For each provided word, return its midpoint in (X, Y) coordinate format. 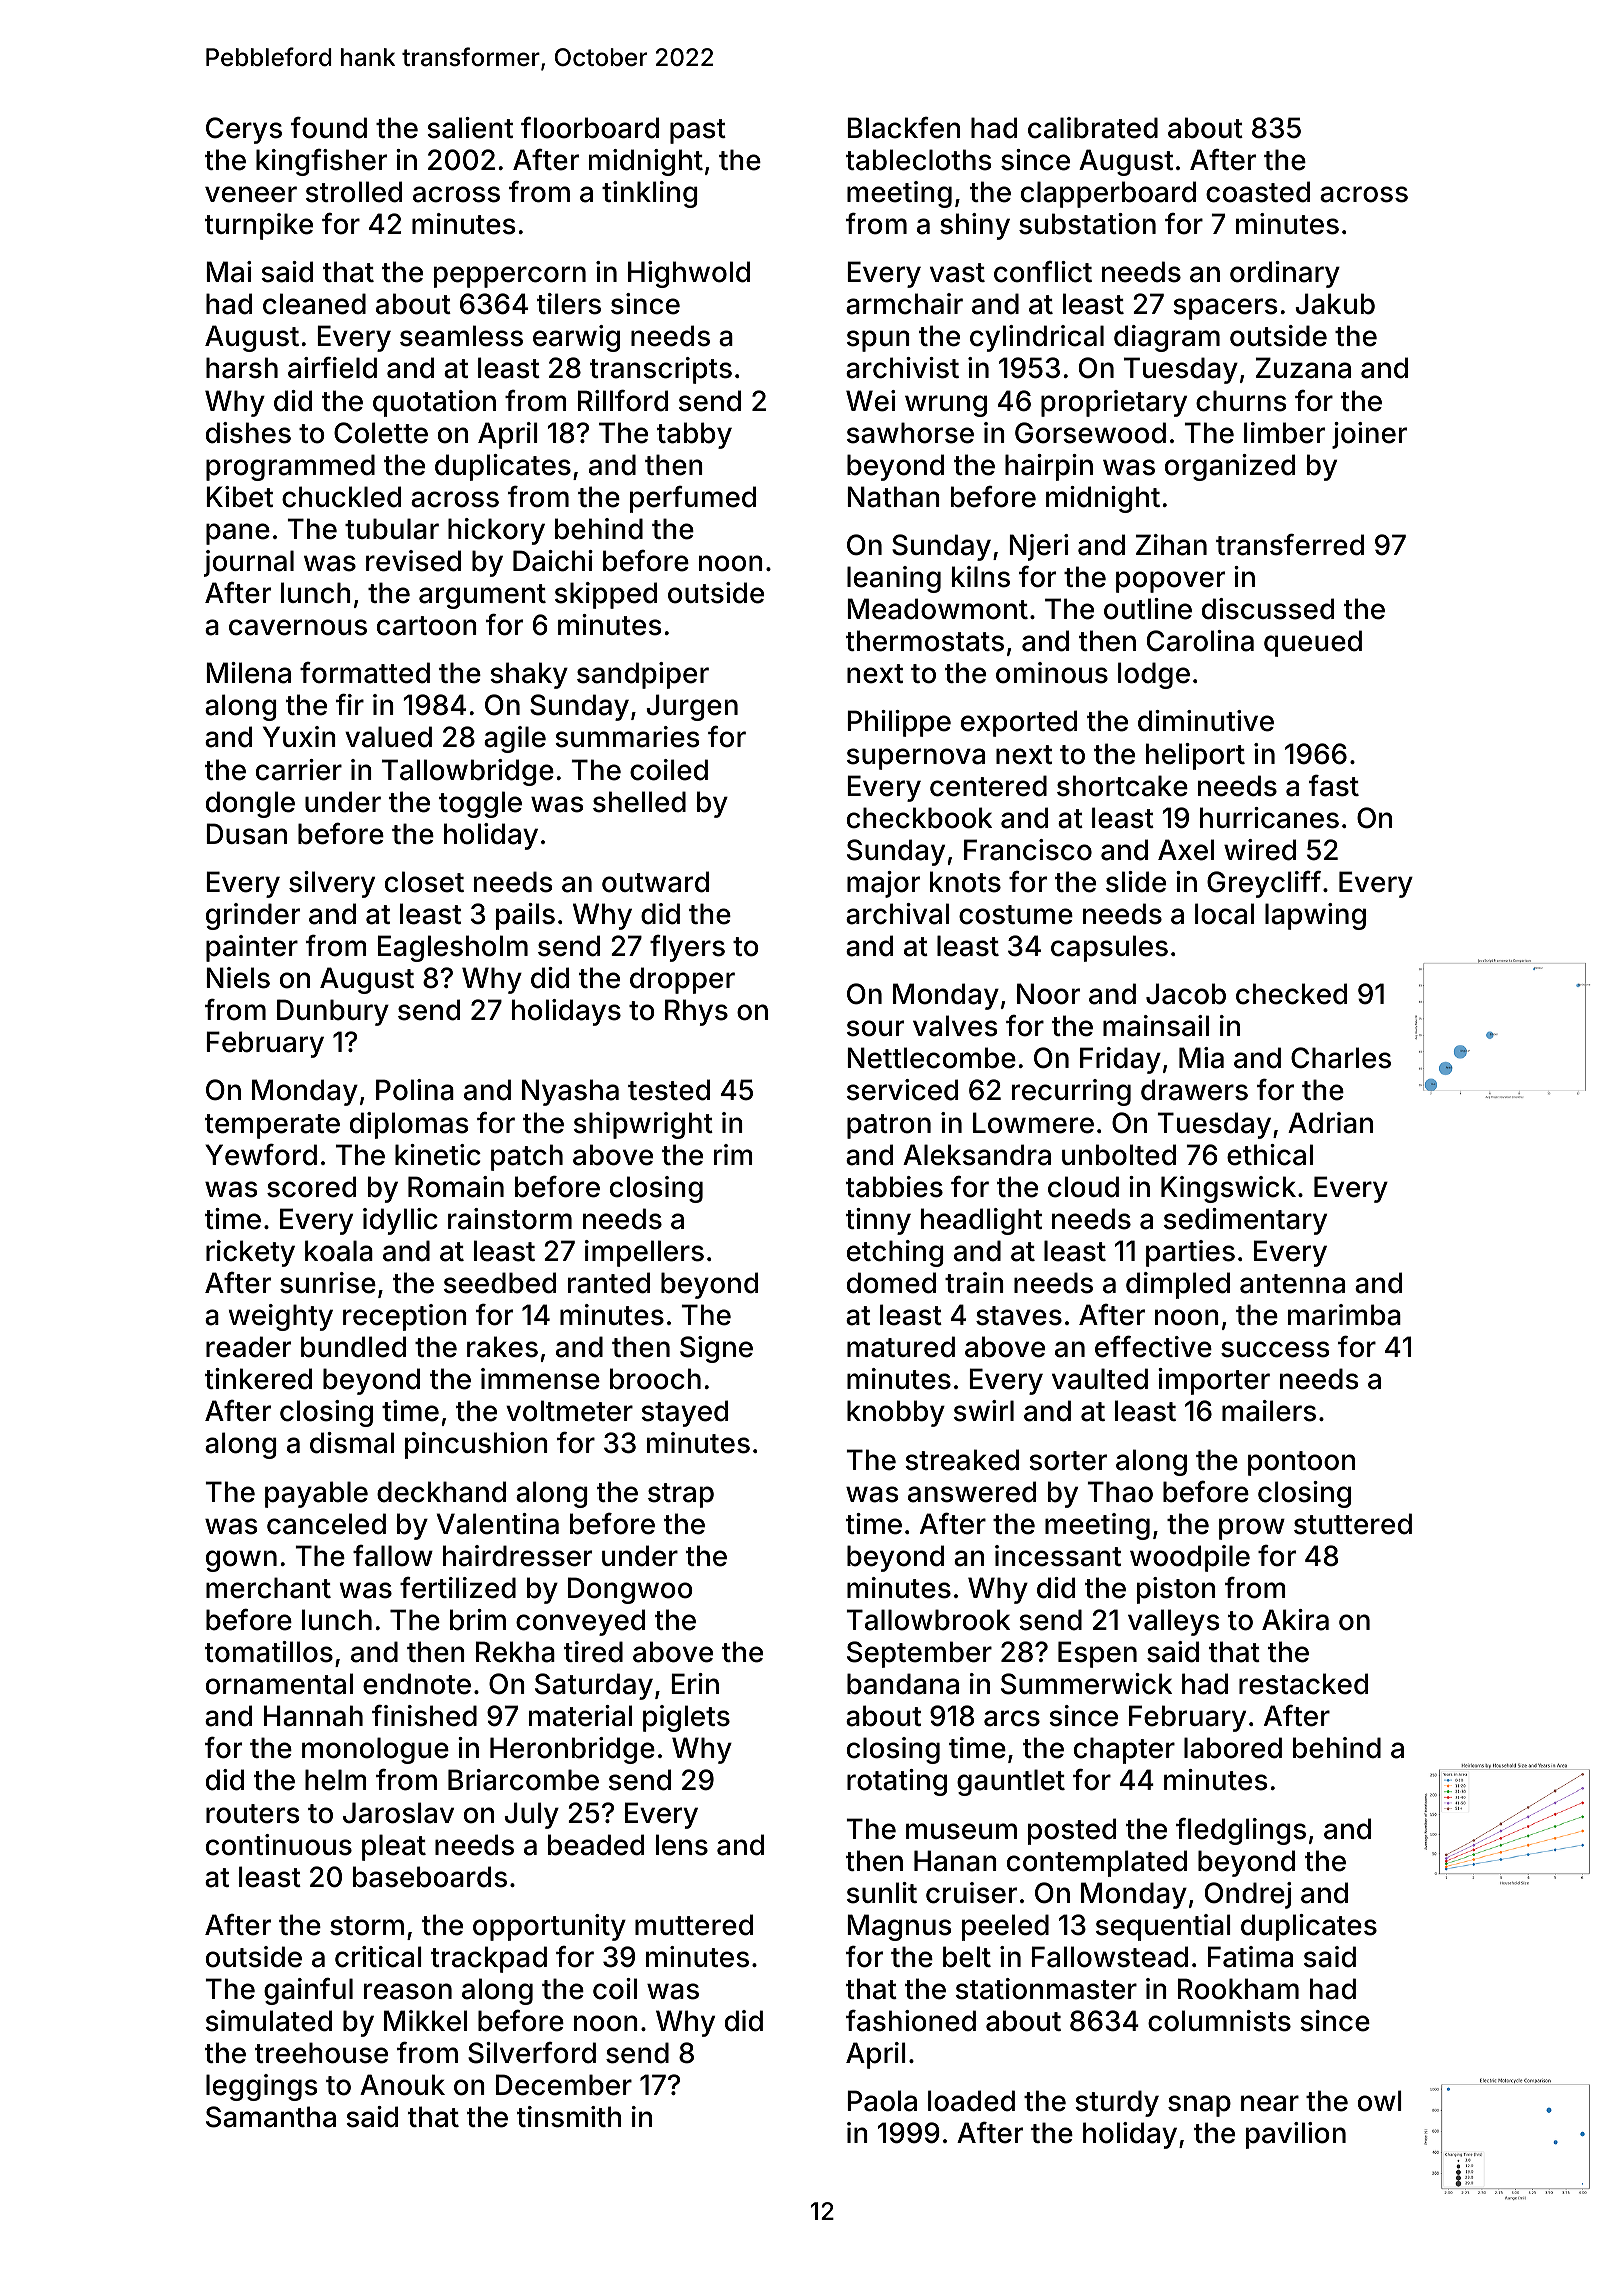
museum (961, 1831)
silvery (332, 884)
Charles (1341, 1058)
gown (241, 1561)
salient (470, 128)
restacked (1303, 1684)
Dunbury (333, 1012)
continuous (279, 1845)
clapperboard (1108, 194)
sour (875, 1028)
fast (1334, 786)
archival (897, 914)
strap (681, 1495)
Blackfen (903, 128)
